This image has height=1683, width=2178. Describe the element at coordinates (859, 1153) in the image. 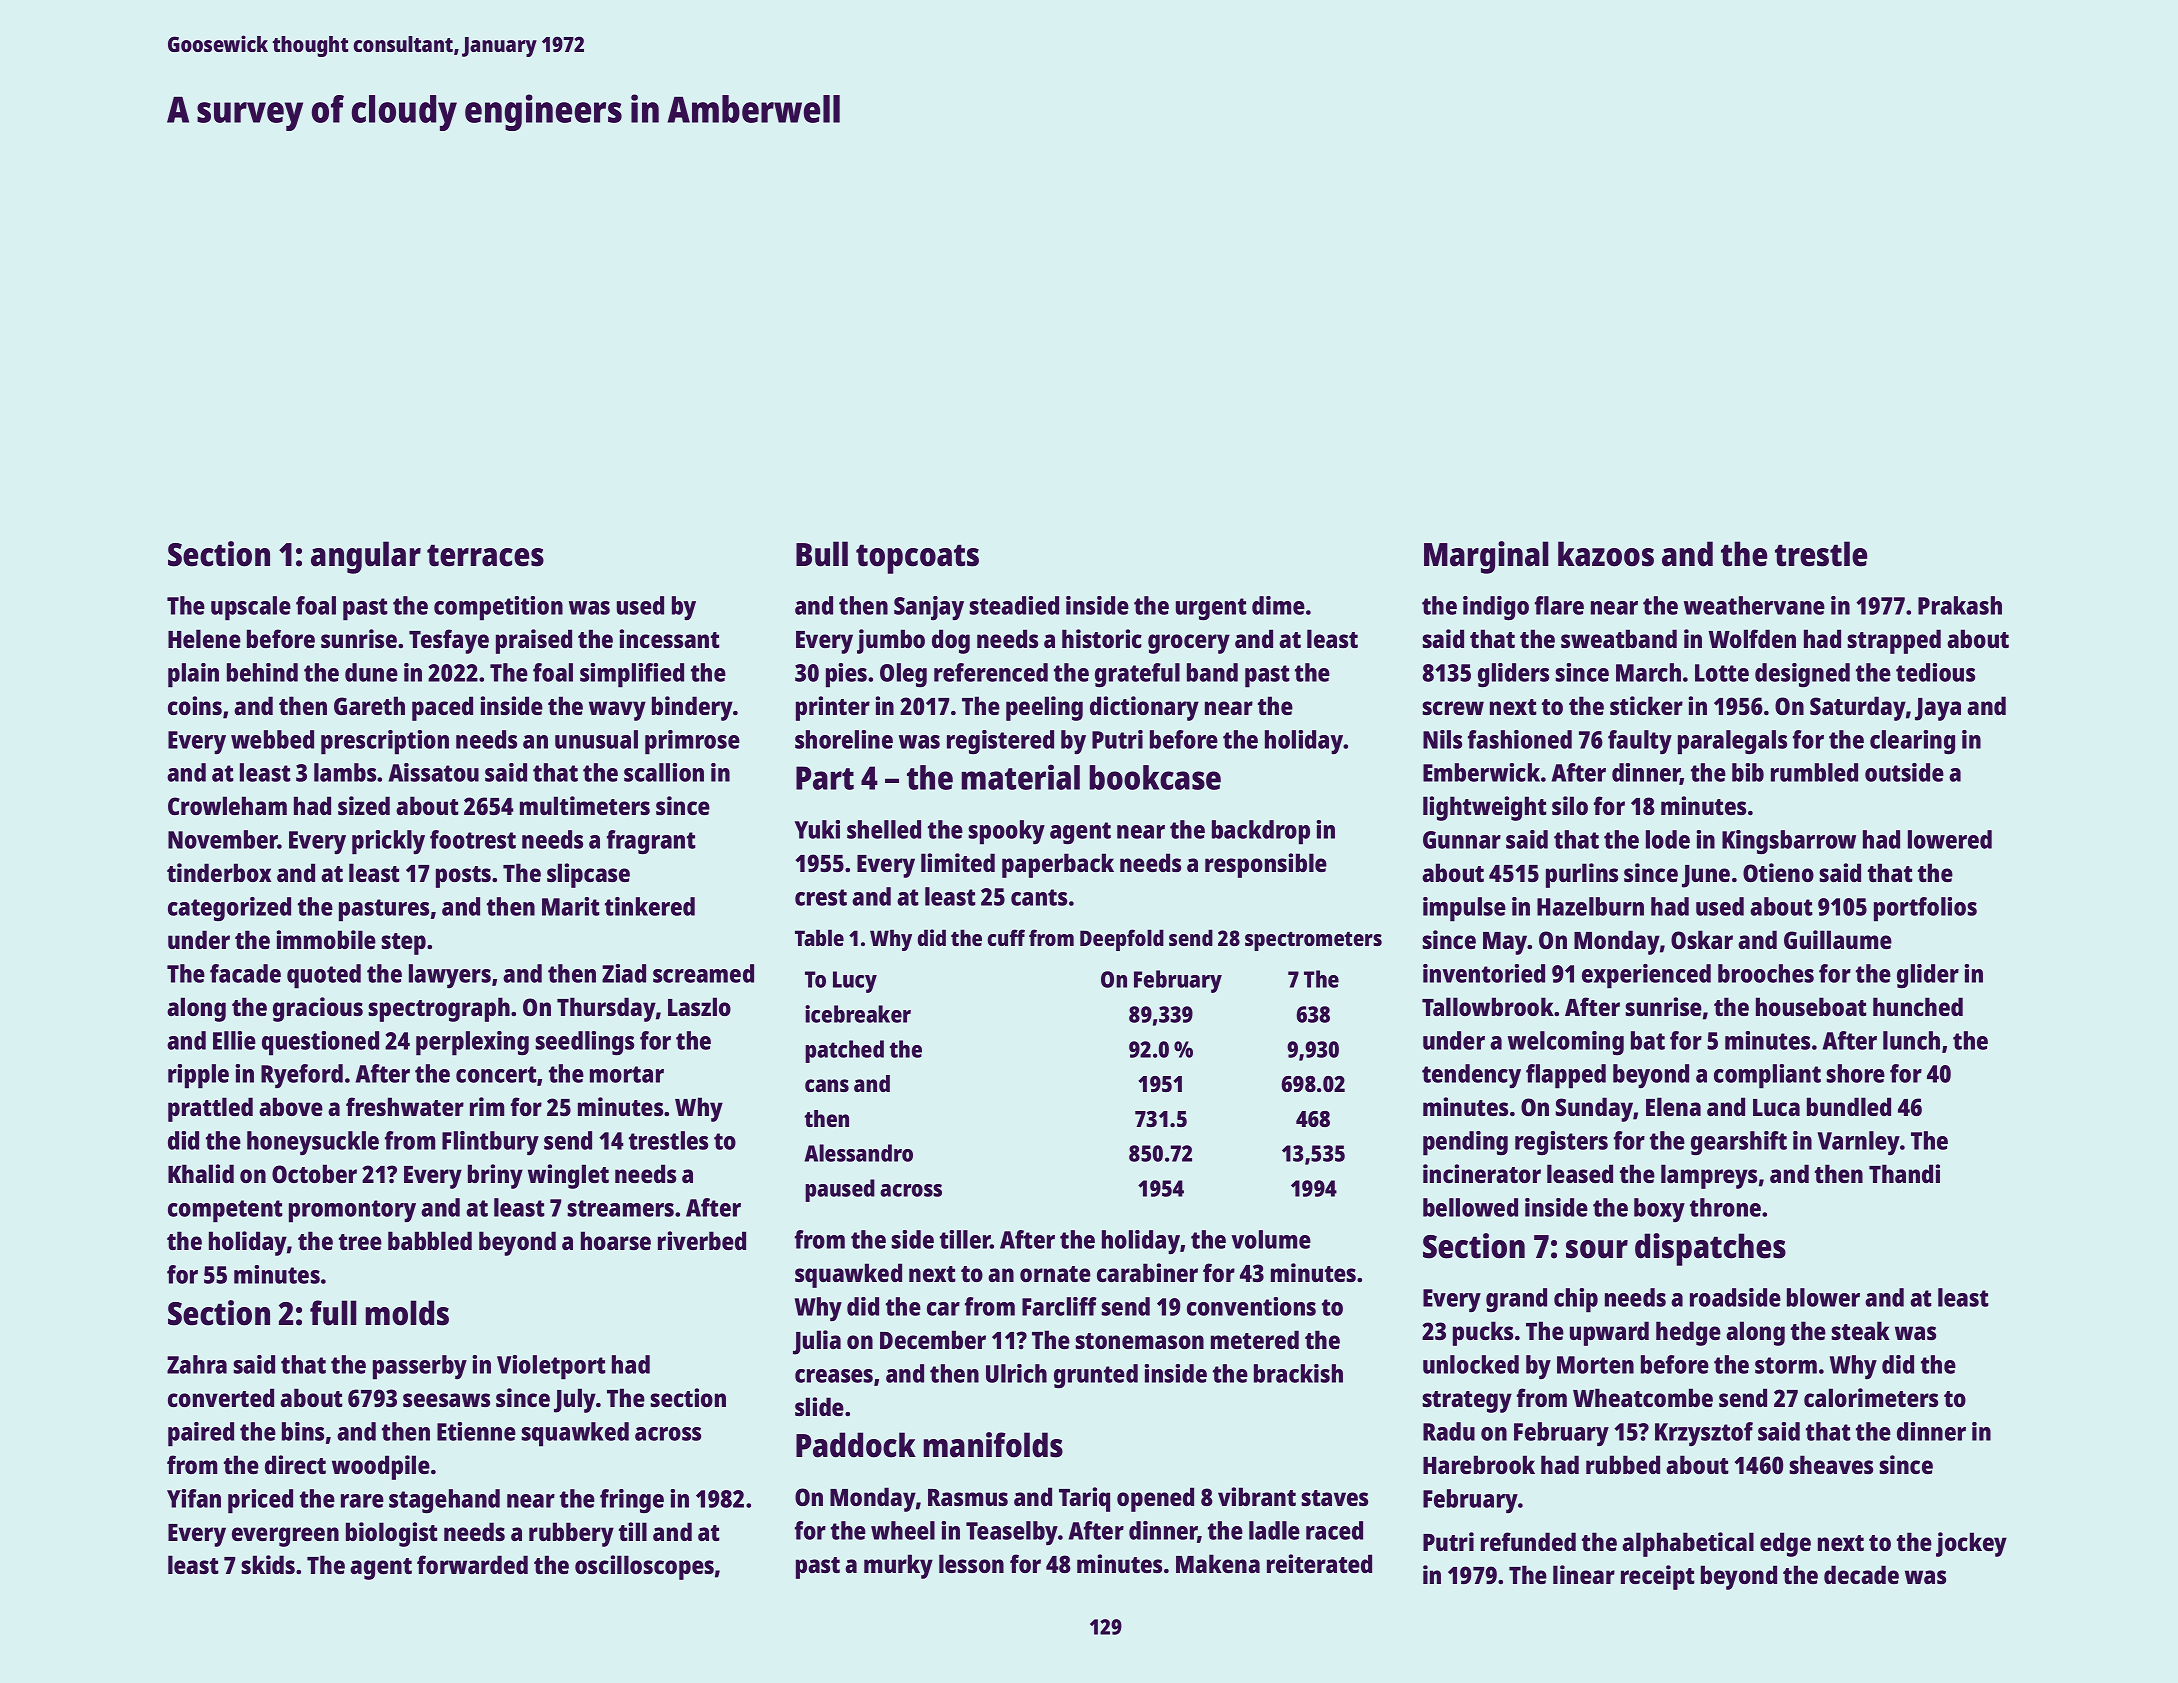

I see `Alessandro` at that location.
